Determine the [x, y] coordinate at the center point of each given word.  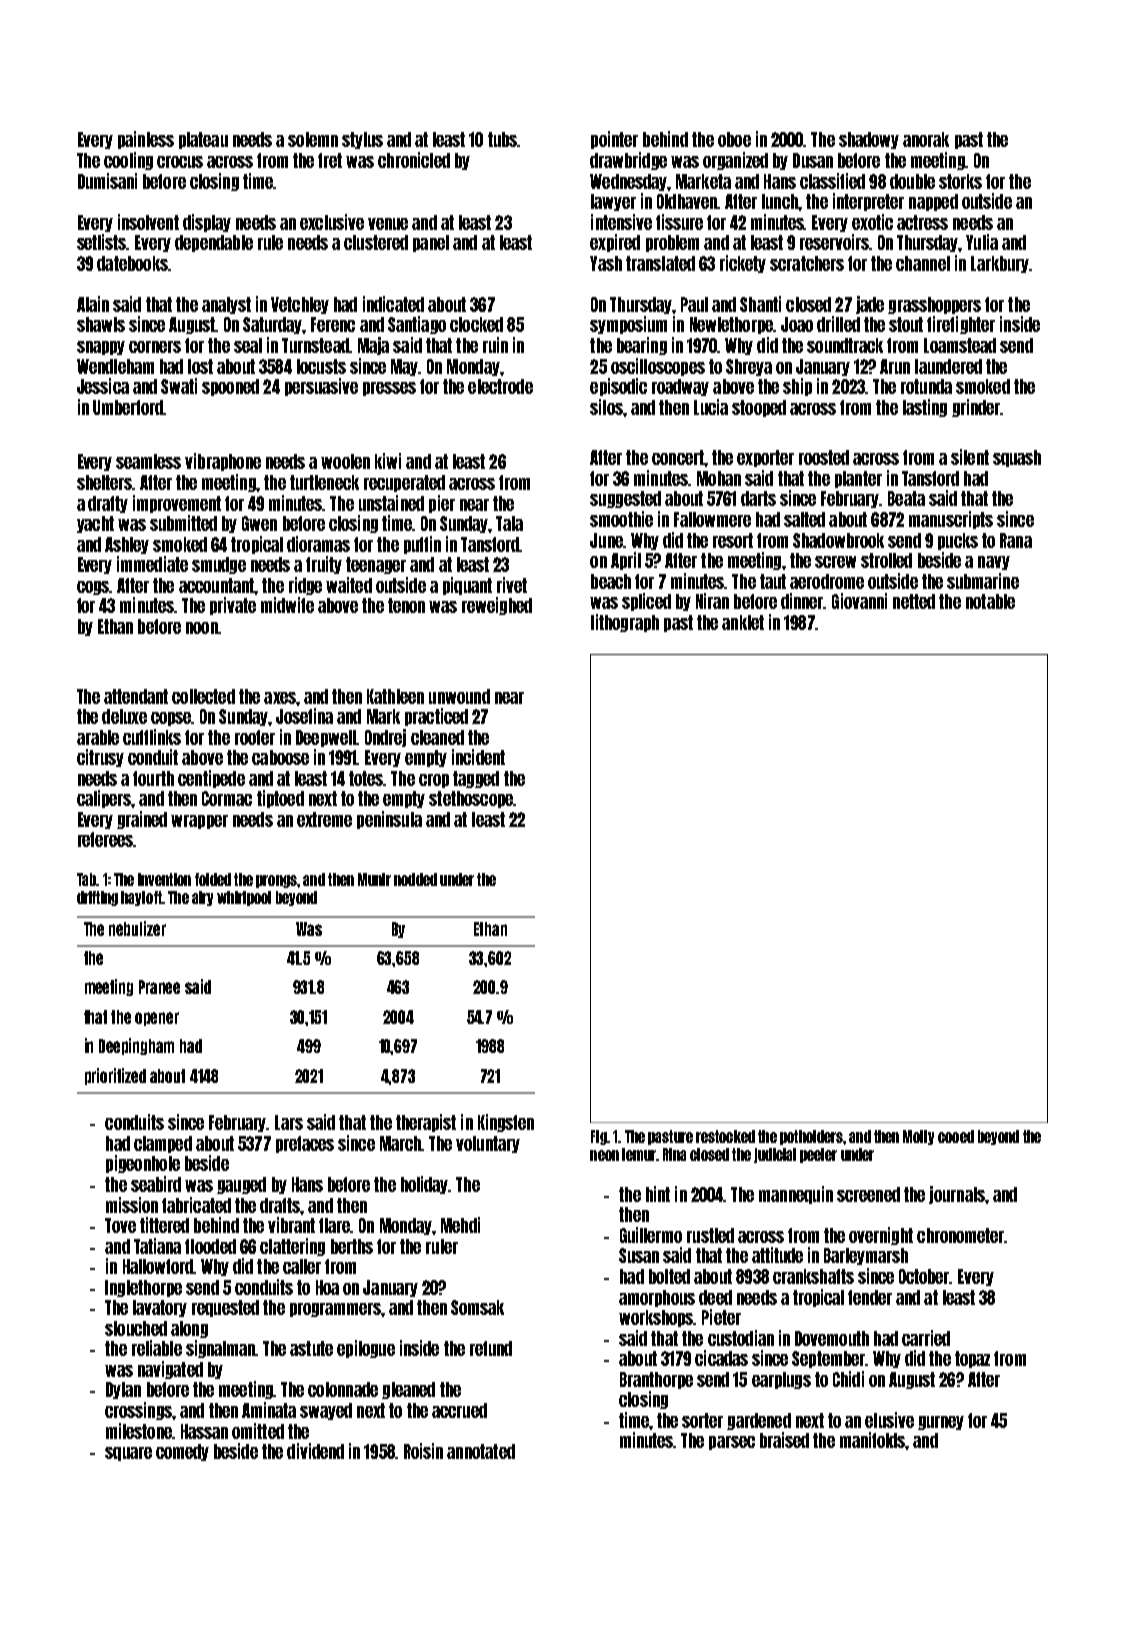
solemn [313, 139]
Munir [374, 879]
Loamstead [960, 345]
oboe [734, 139]
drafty [108, 504]
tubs [502, 139]
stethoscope [471, 799]
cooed [956, 1136]
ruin [495, 345]
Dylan [123, 1390]
